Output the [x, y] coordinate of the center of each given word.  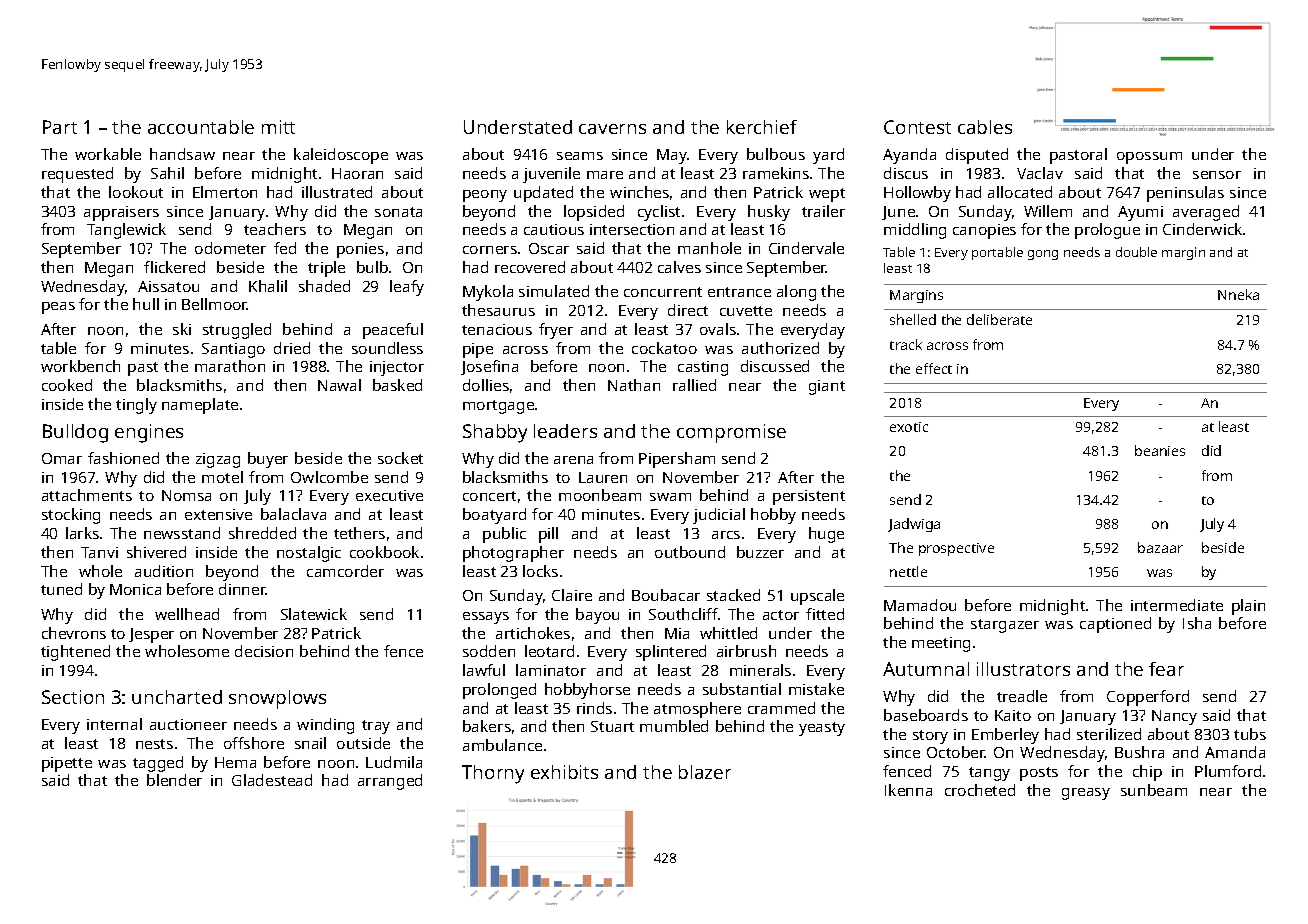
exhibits [564, 772]
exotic [909, 427]
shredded [262, 533]
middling [915, 231]
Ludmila [394, 762]
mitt [278, 127]
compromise [731, 433]
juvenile [551, 175]
